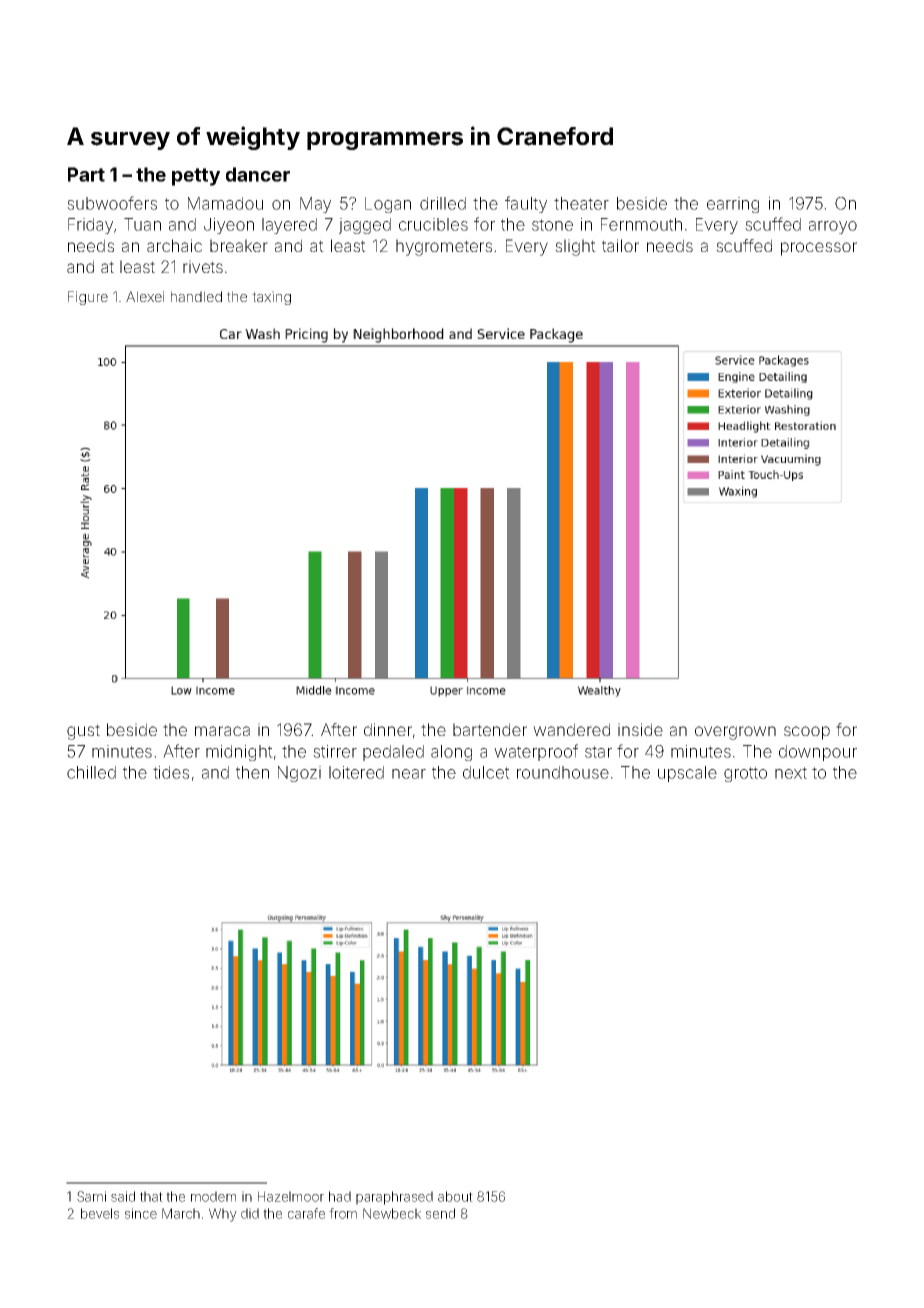 The height and width of the screenshot is (1308, 924). Describe the element at coordinates (289, 226) in the screenshot. I see `layered` at that location.
